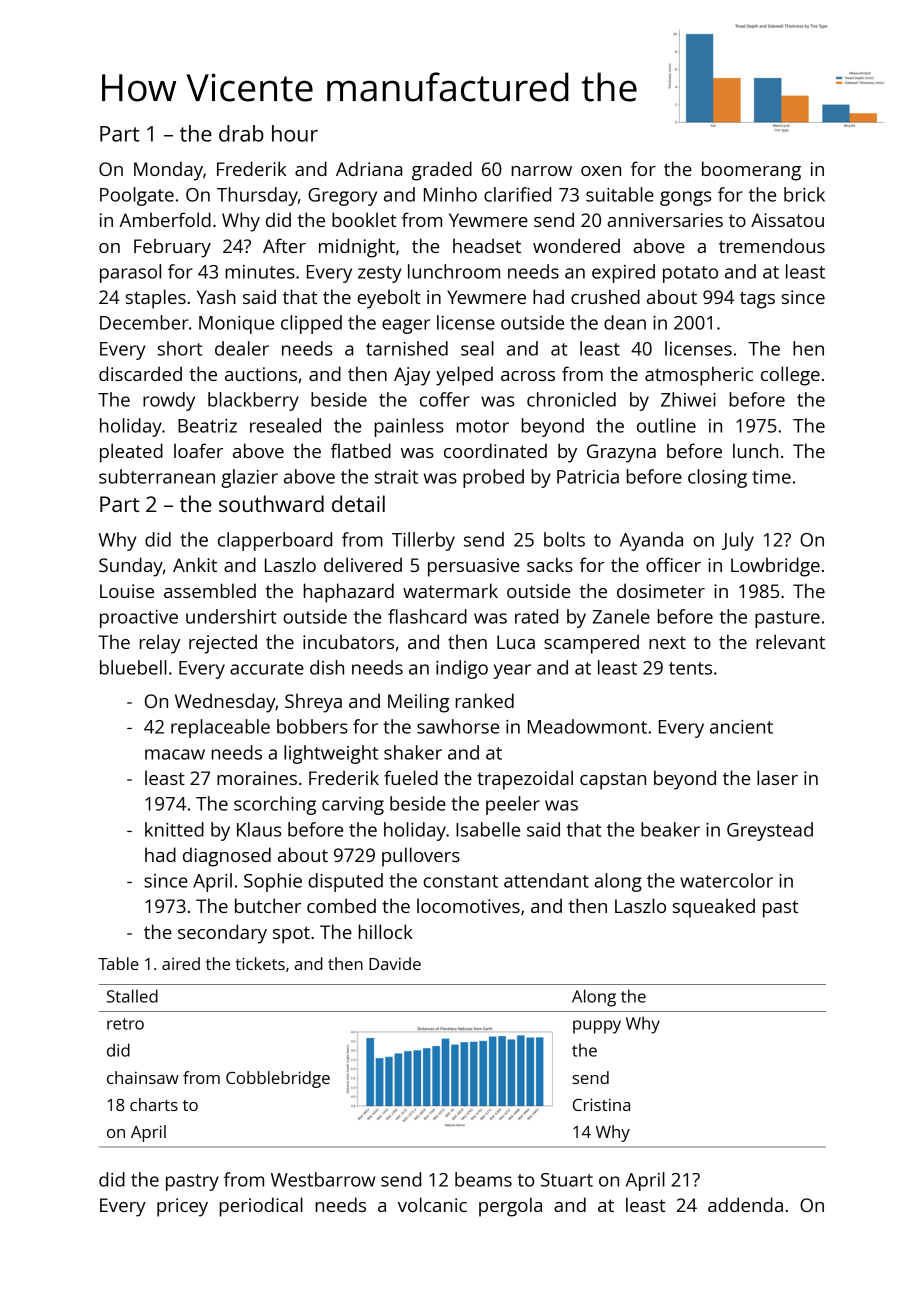  What do you see at coordinates (165, 219) in the image?
I see `Amberfold` at bounding box center [165, 219].
